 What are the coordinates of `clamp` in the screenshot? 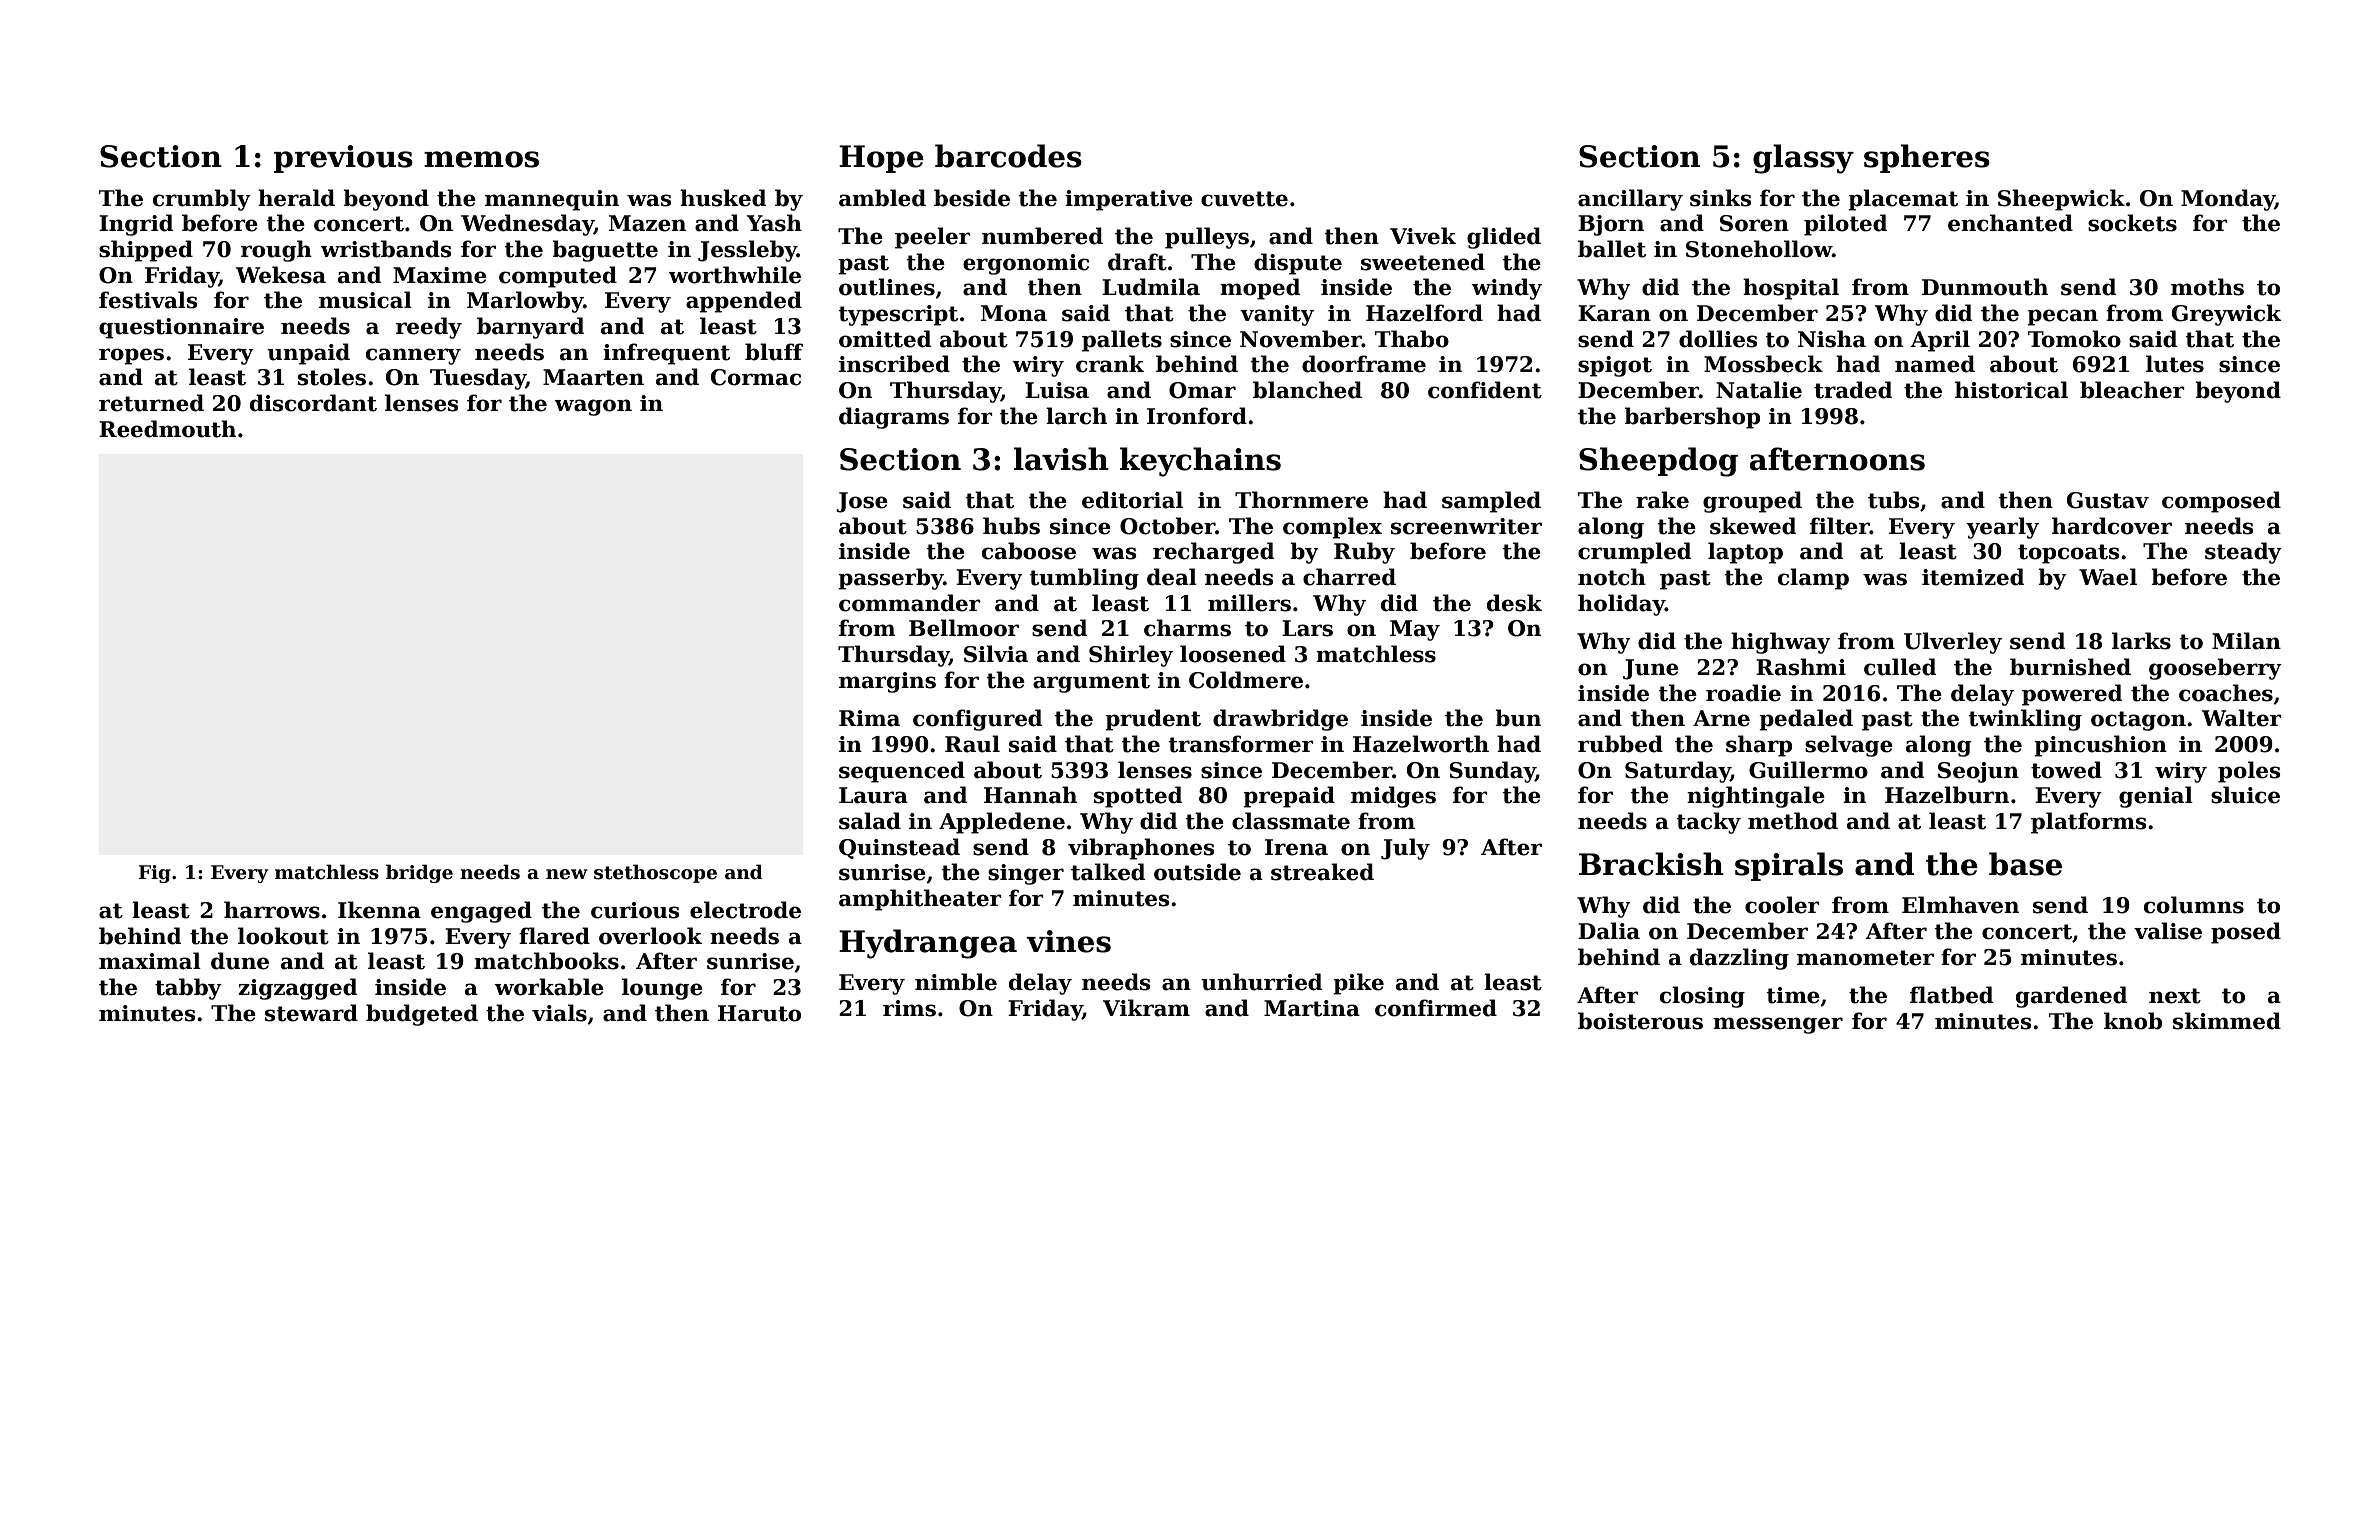 It's located at (1813, 579).
